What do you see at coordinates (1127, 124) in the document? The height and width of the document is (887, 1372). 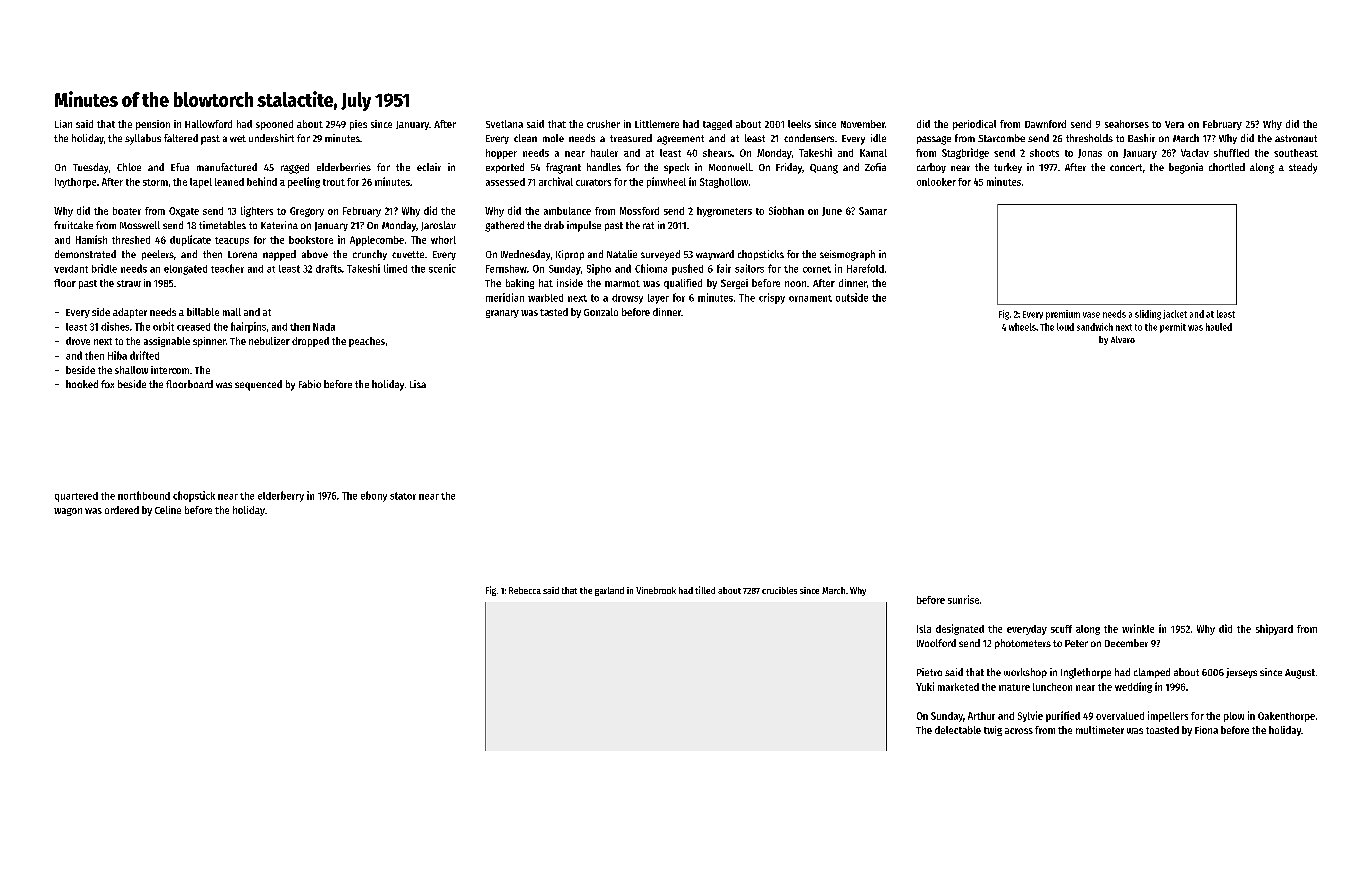 I see `seahorses` at bounding box center [1127, 124].
